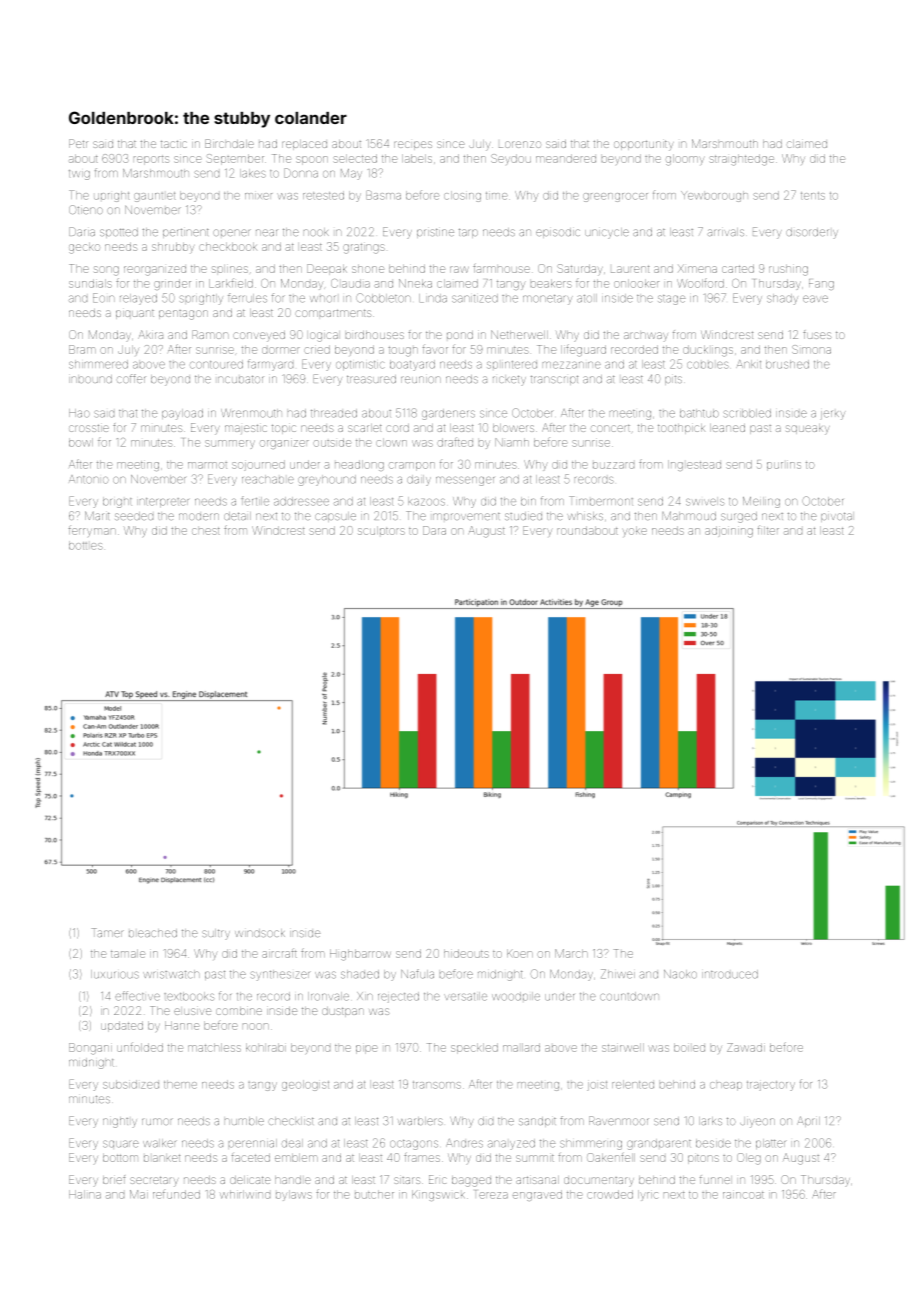 Image resolution: width=924 pixels, height=1308 pixels. What do you see at coordinates (381, 530) in the document?
I see `sculptors` at bounding box center [381, 530].
